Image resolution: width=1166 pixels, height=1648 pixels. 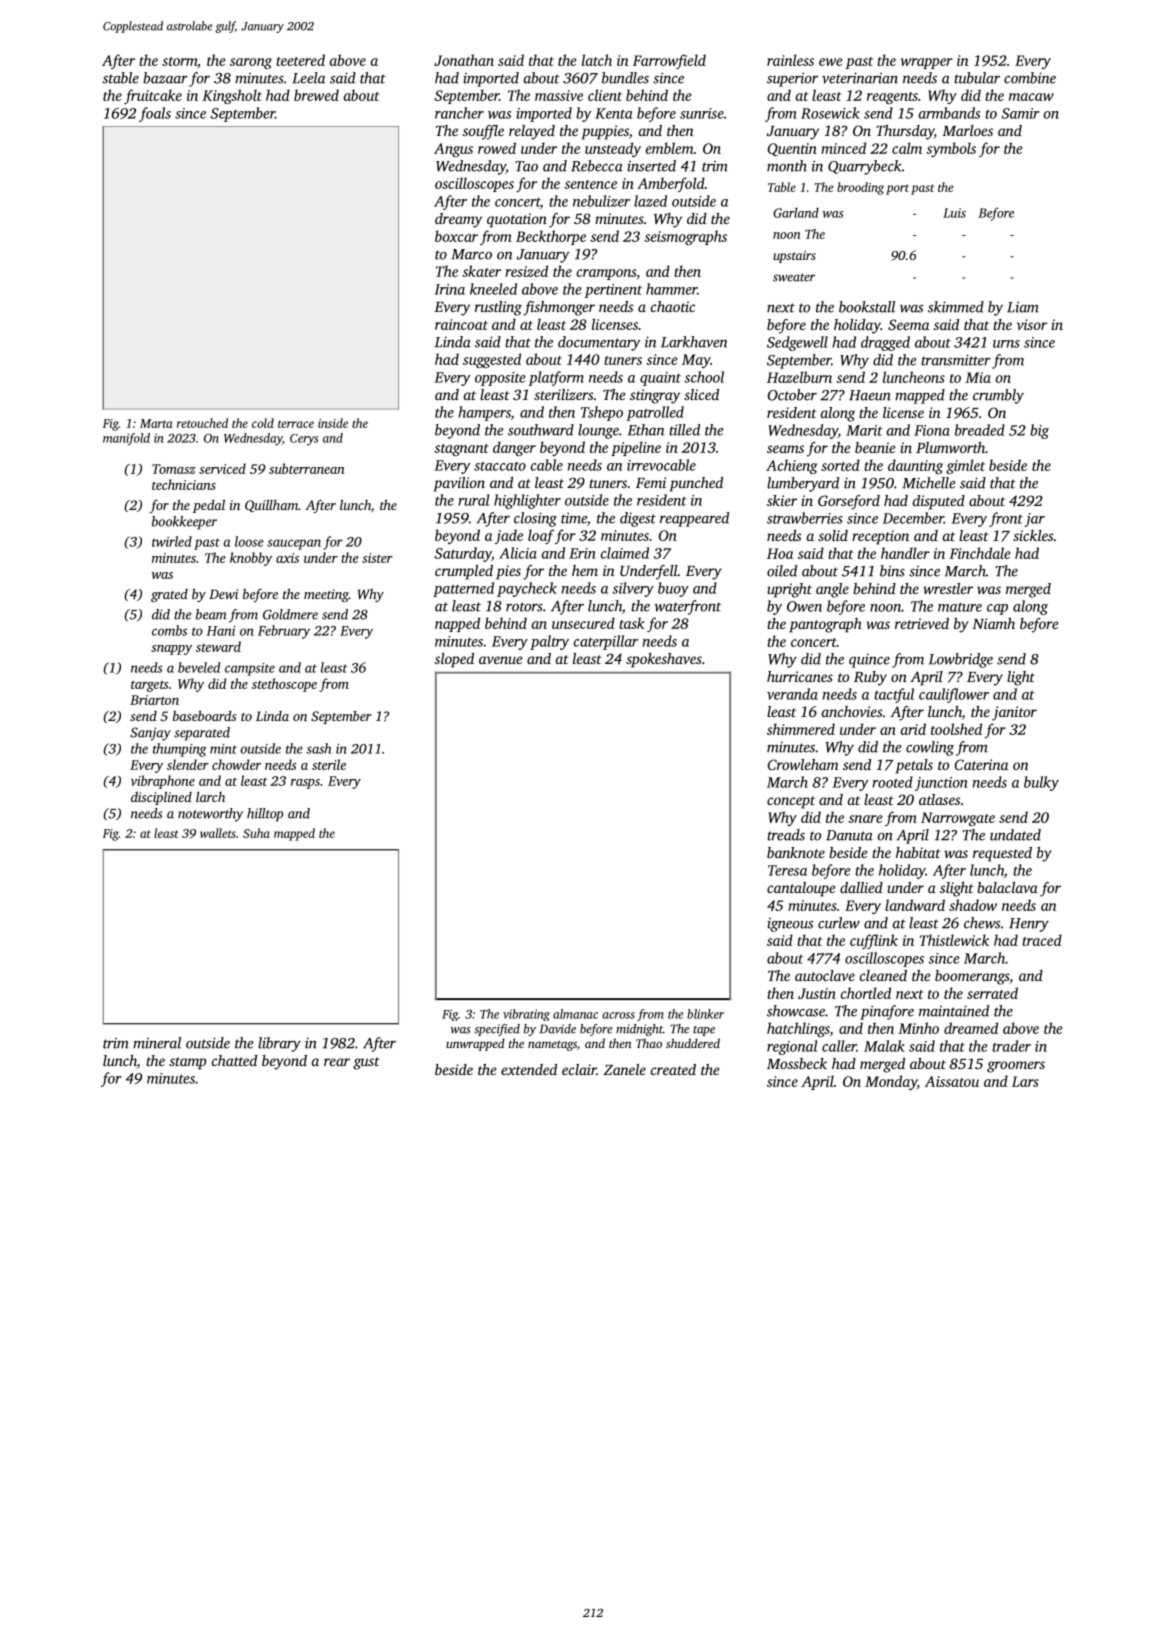 What do you see at coordinates (294, 544) in the page?
I see `saucepan` at bounding box center [294, 544].
